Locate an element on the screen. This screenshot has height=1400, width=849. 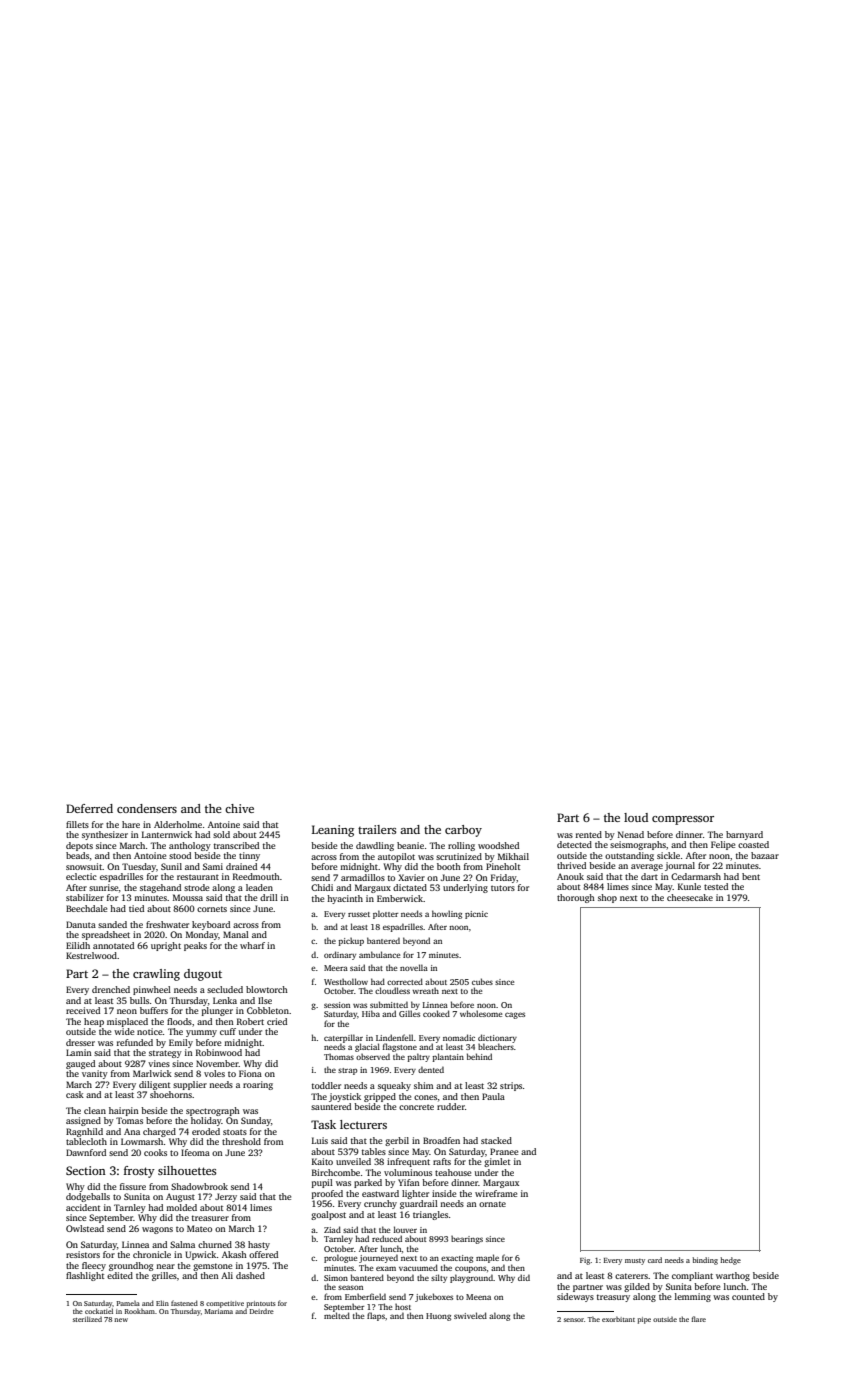
counted is located at coordinates (748, 1296).
